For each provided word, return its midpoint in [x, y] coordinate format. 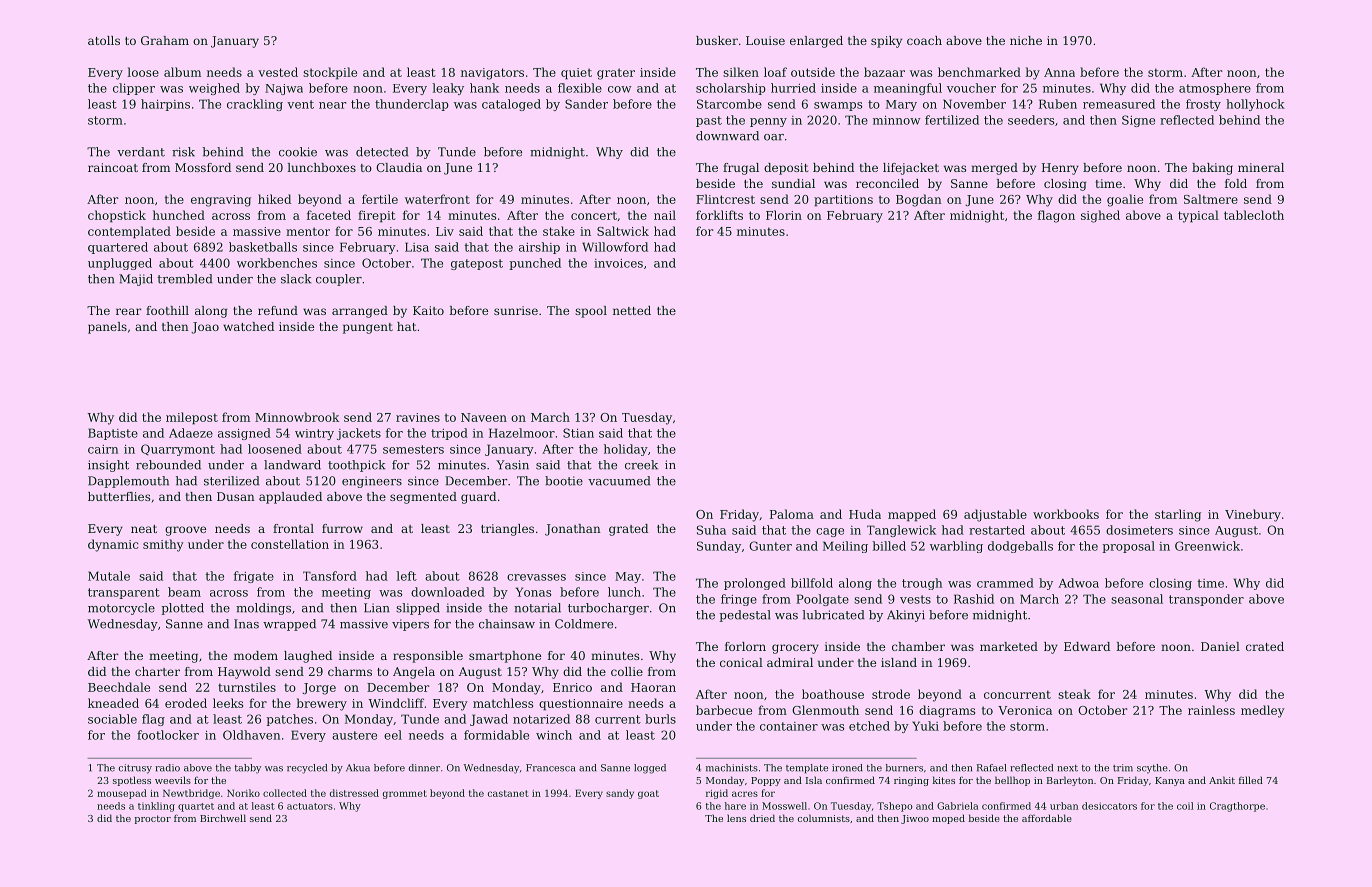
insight [108, 466]
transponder [1206, 600]
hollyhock [1255, 105]
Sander [586, 104]
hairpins [165, 105]
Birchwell [223, 818]
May [628, 577]
